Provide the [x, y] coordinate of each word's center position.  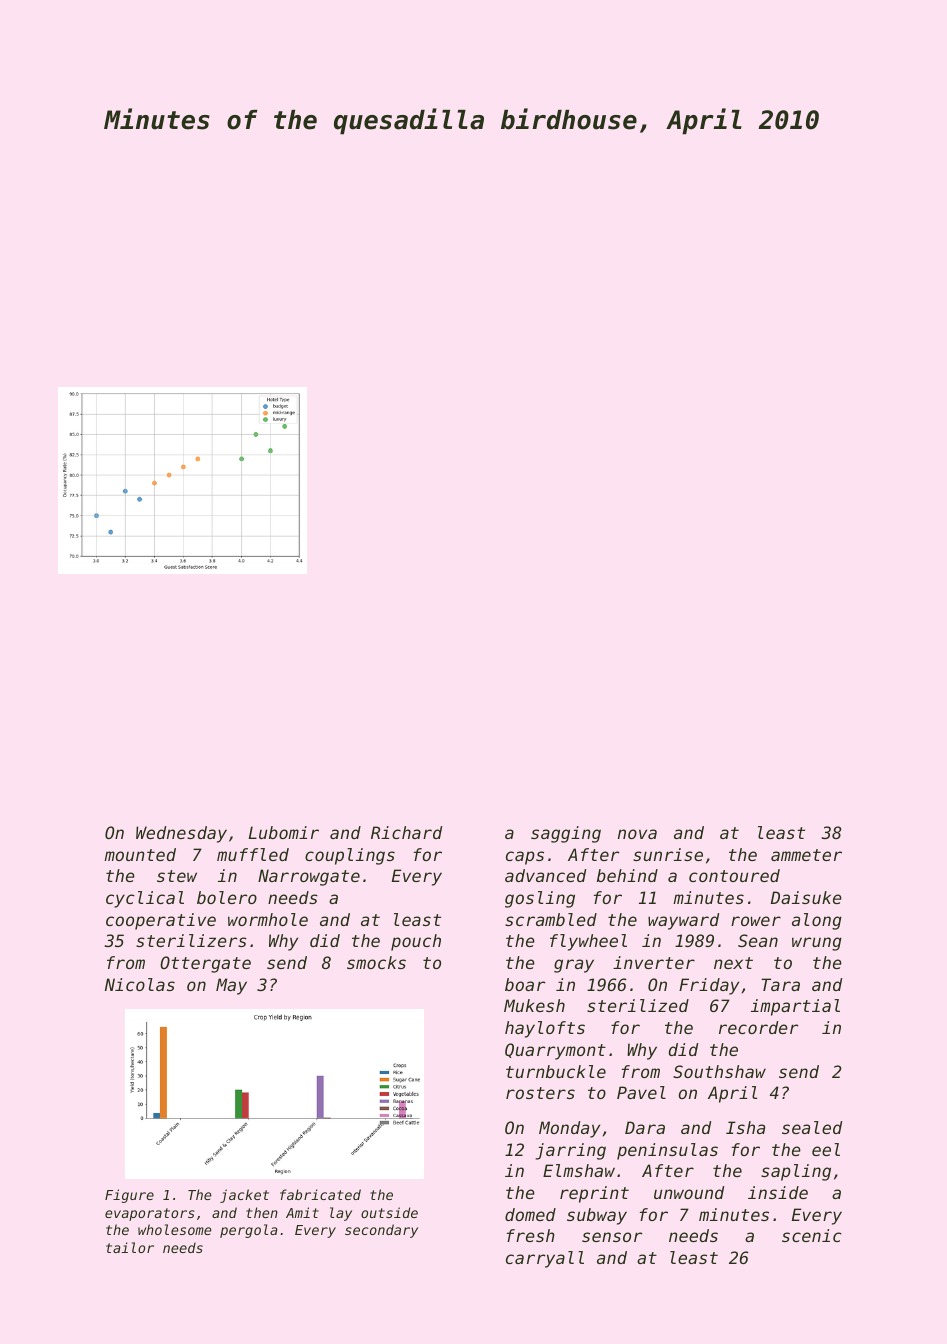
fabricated [320, 1194]
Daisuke [806, 897]
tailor [130, 1247]
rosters [540, 1093]
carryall [545, 1259]
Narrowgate [309, 877]
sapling [796, 1172]
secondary [381, 1231]
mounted [140, 854]
